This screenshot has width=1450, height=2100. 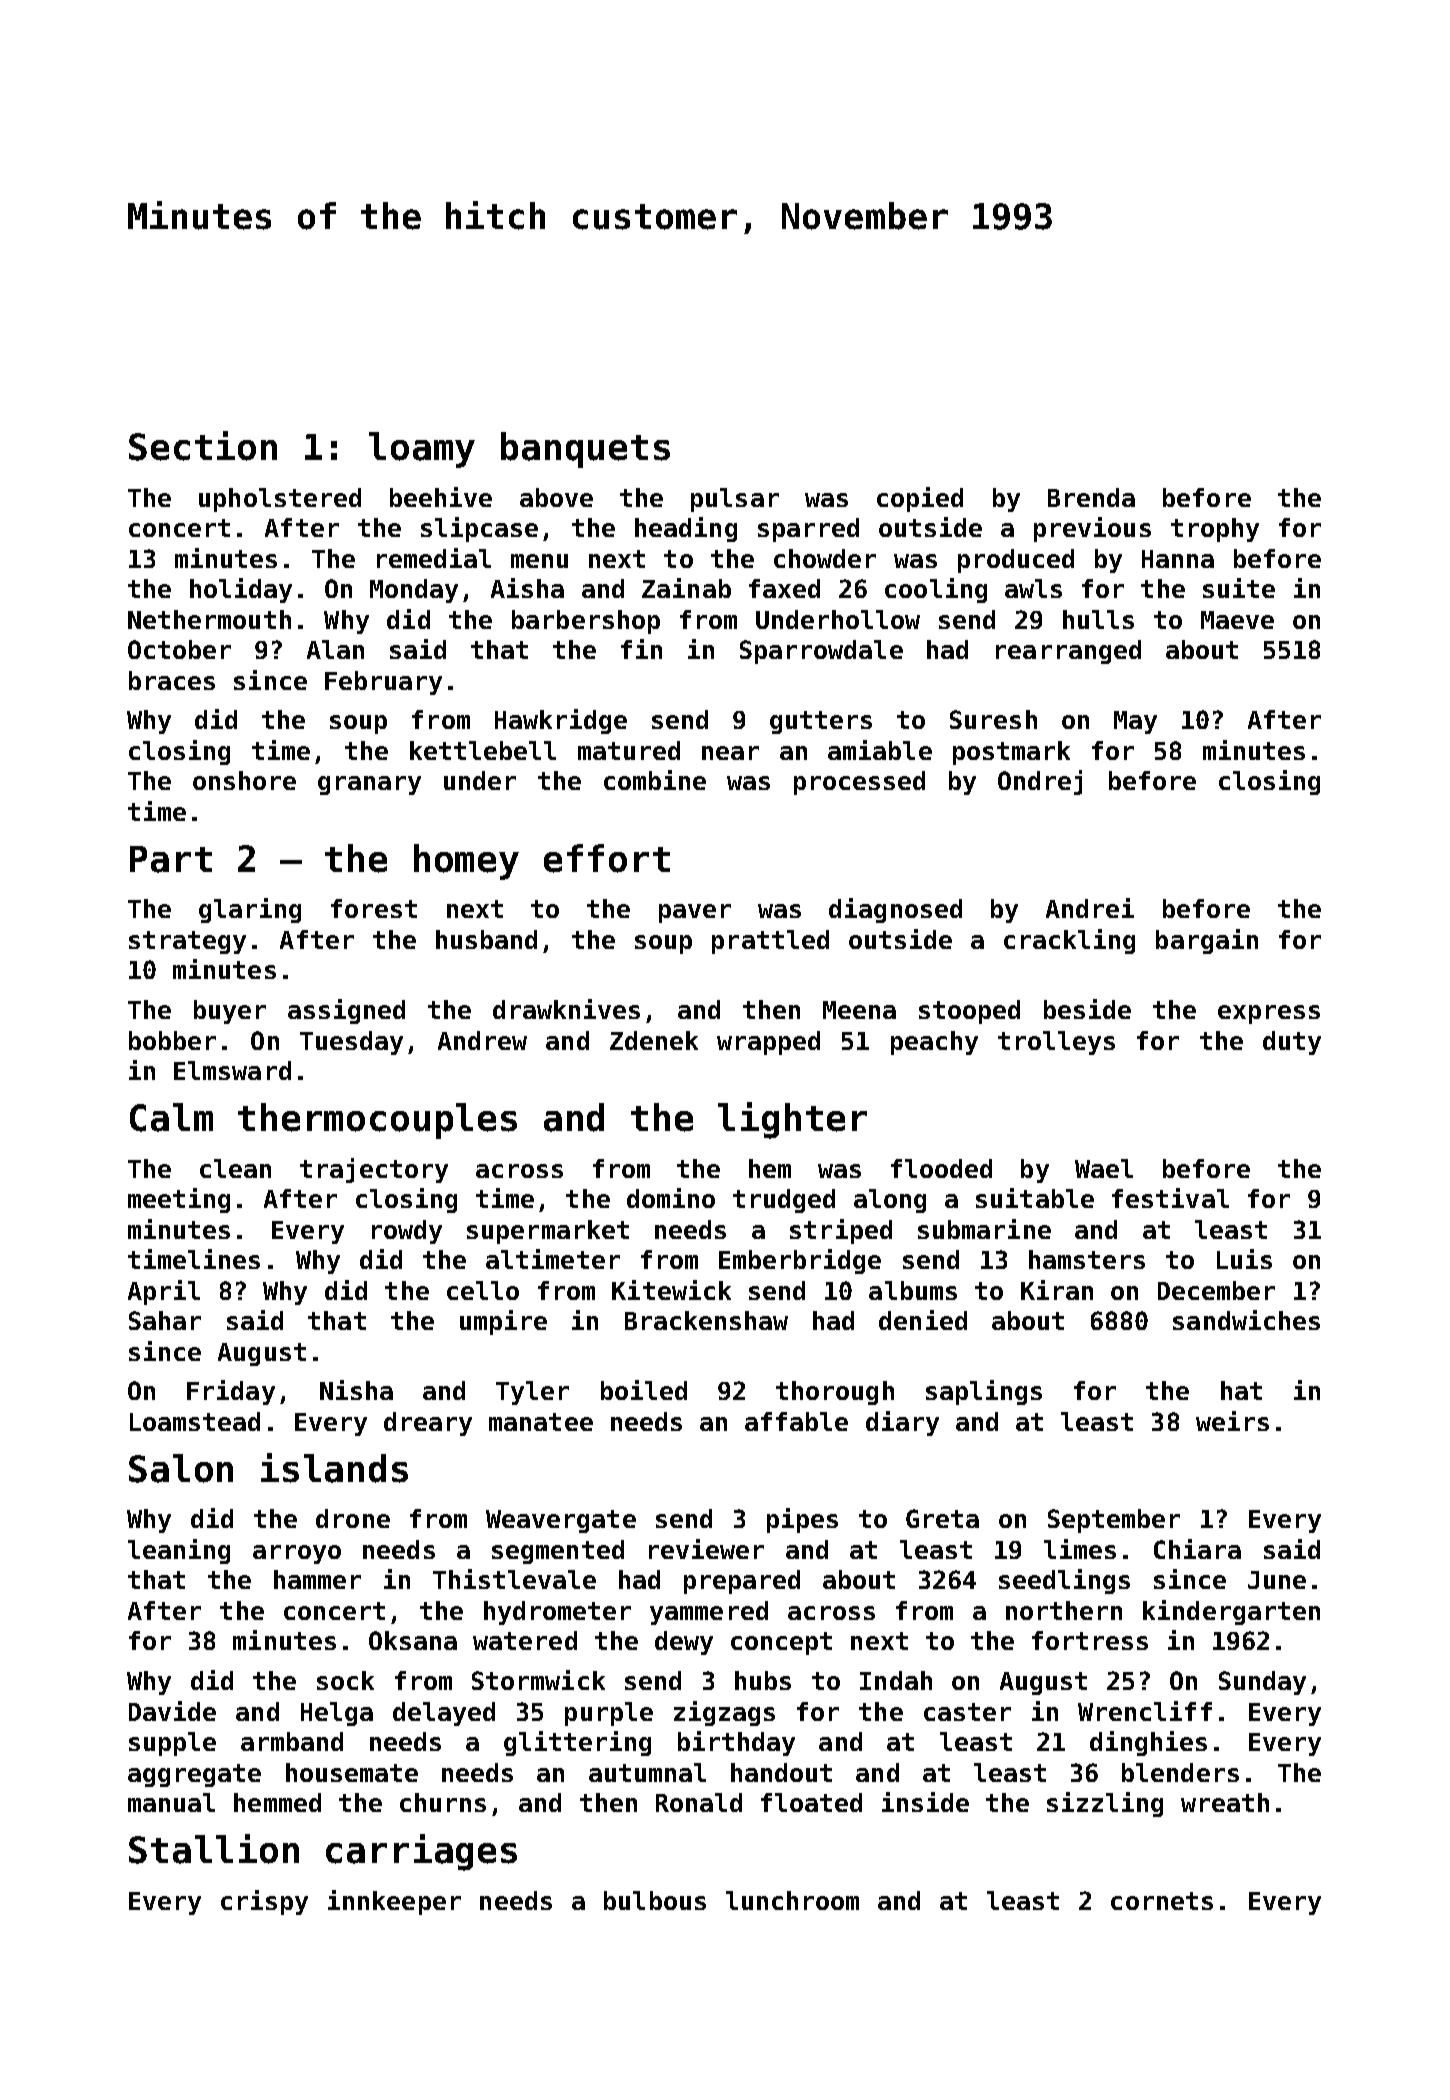 What do you see at coordinates (1162, 1901) in the screenshot?
I see `cornets` at bounding box center [1162, 1901].
